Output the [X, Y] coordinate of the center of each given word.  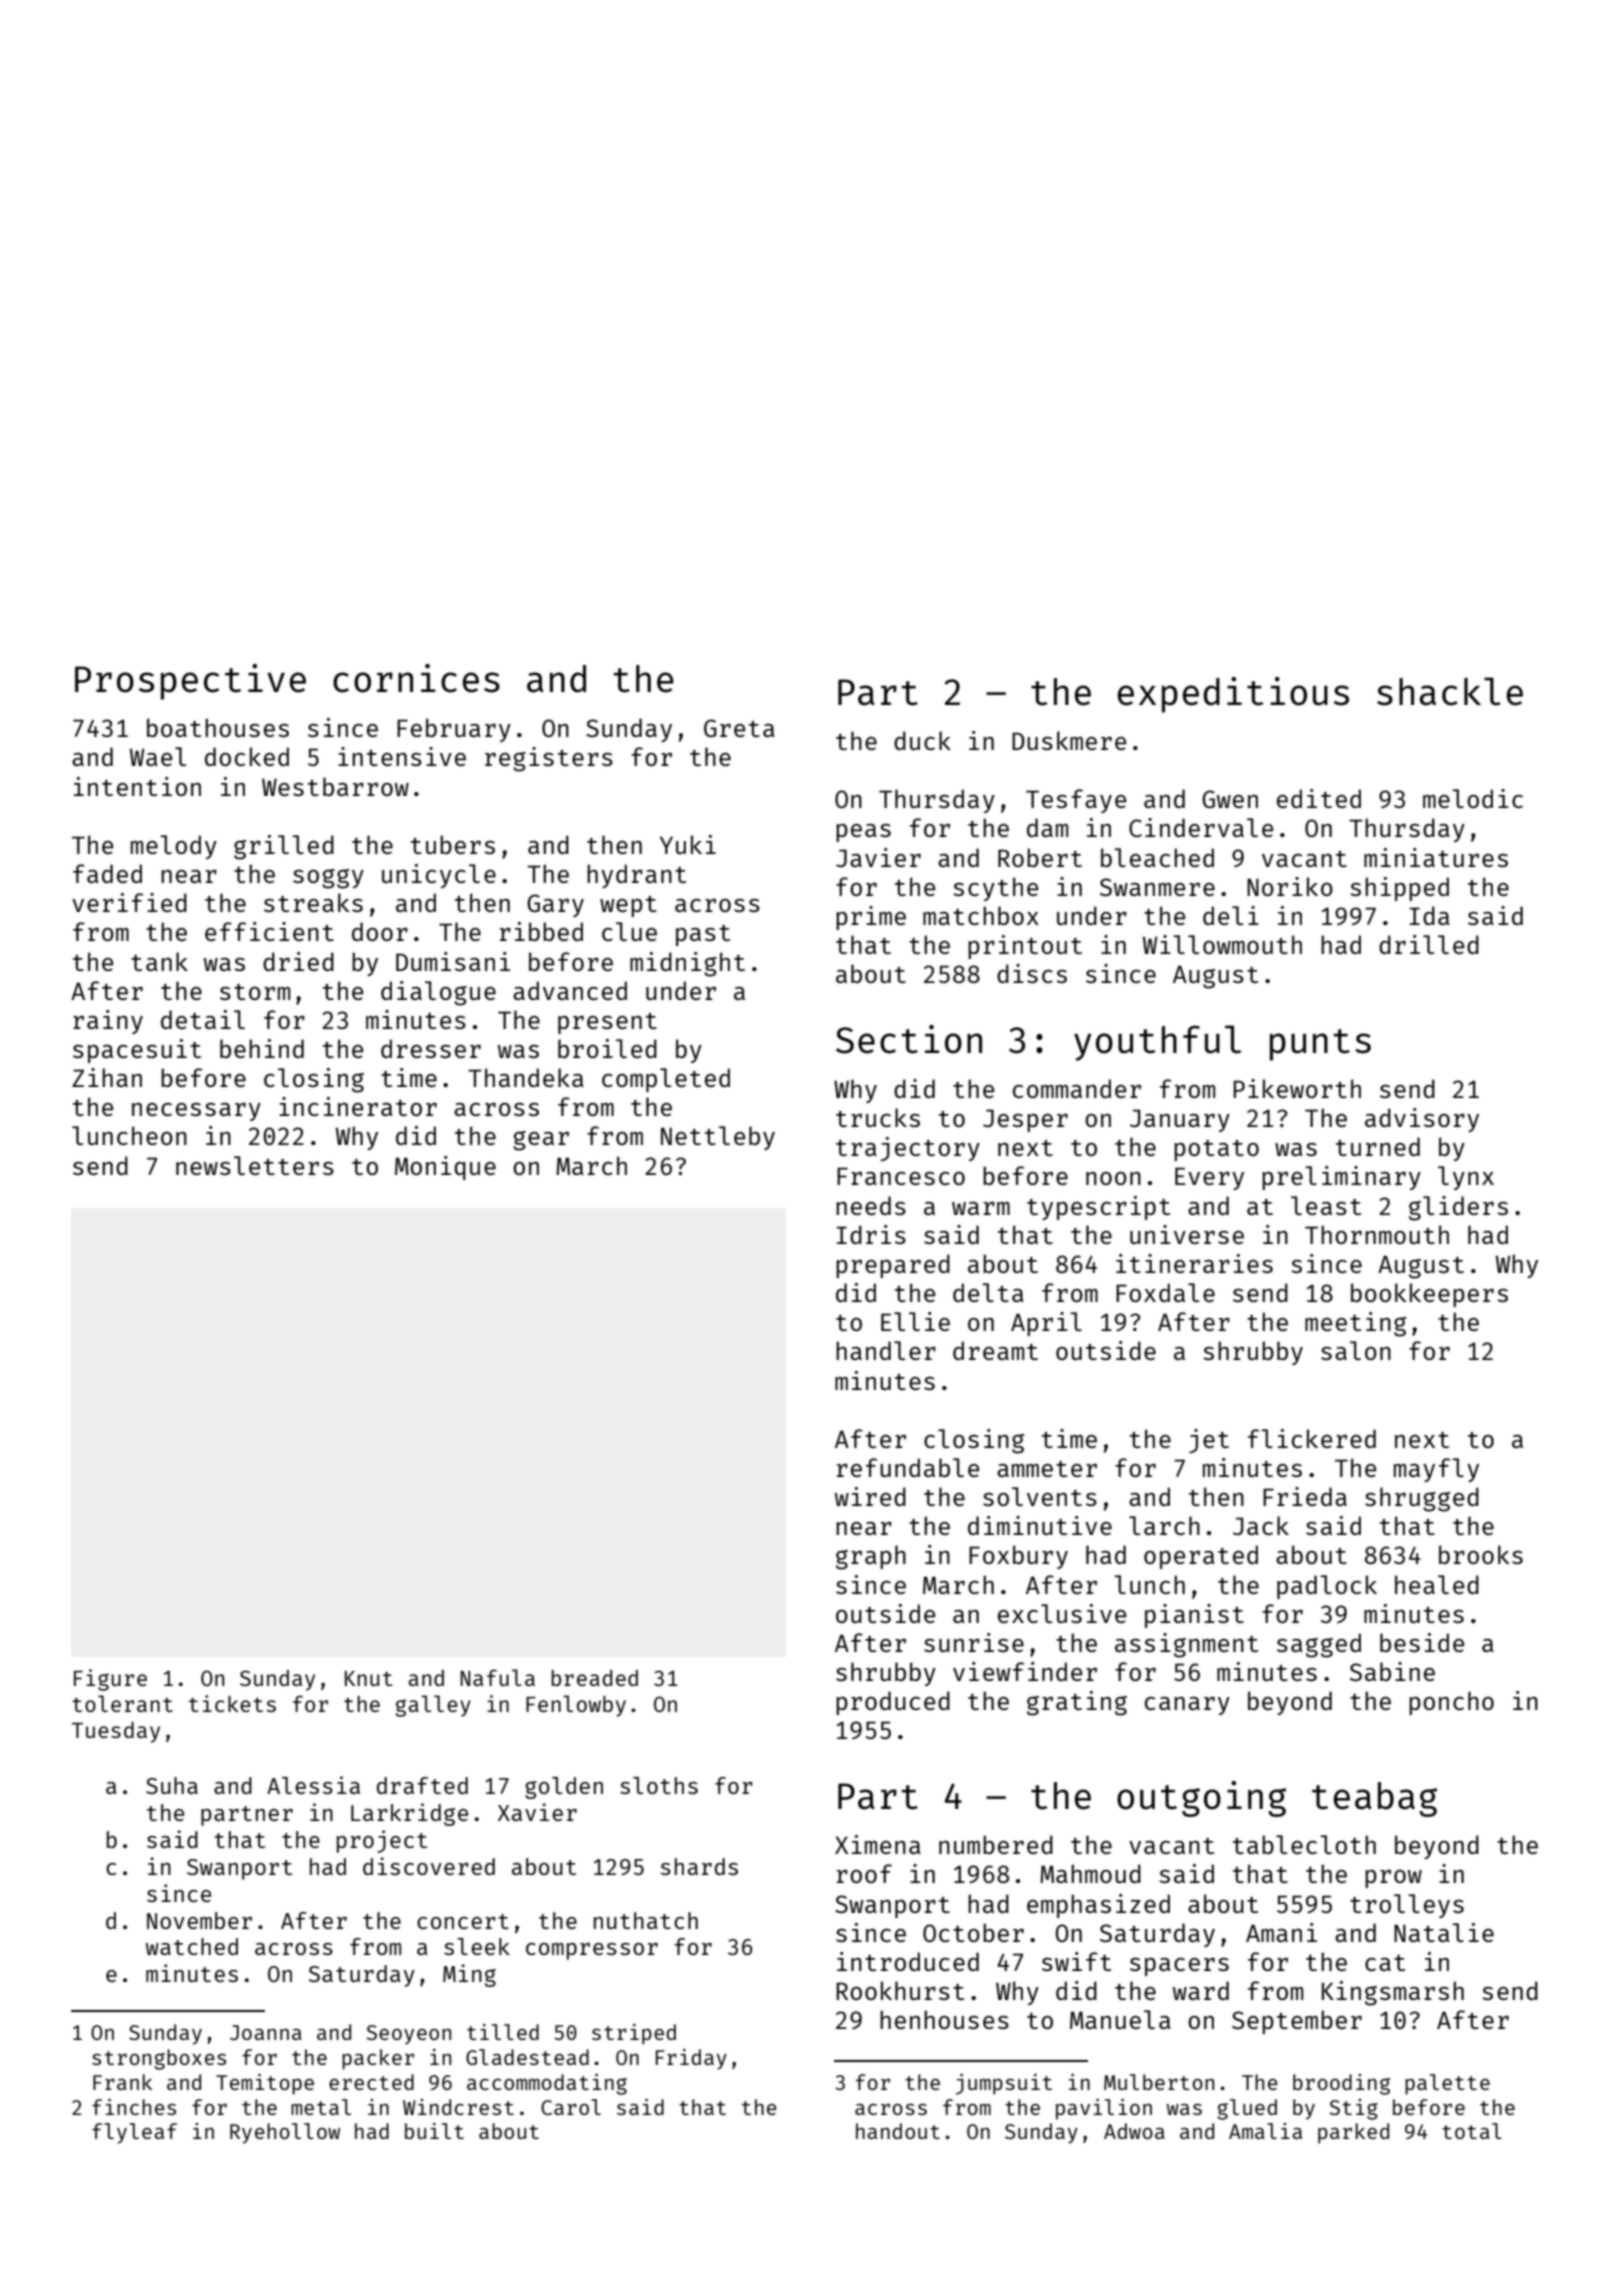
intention [137, 786]
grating [1077, 1703]
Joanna [266, 2032]
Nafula [497, 1677]
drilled [1429, 944]
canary [1187, 1706]
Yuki [688, 844]
